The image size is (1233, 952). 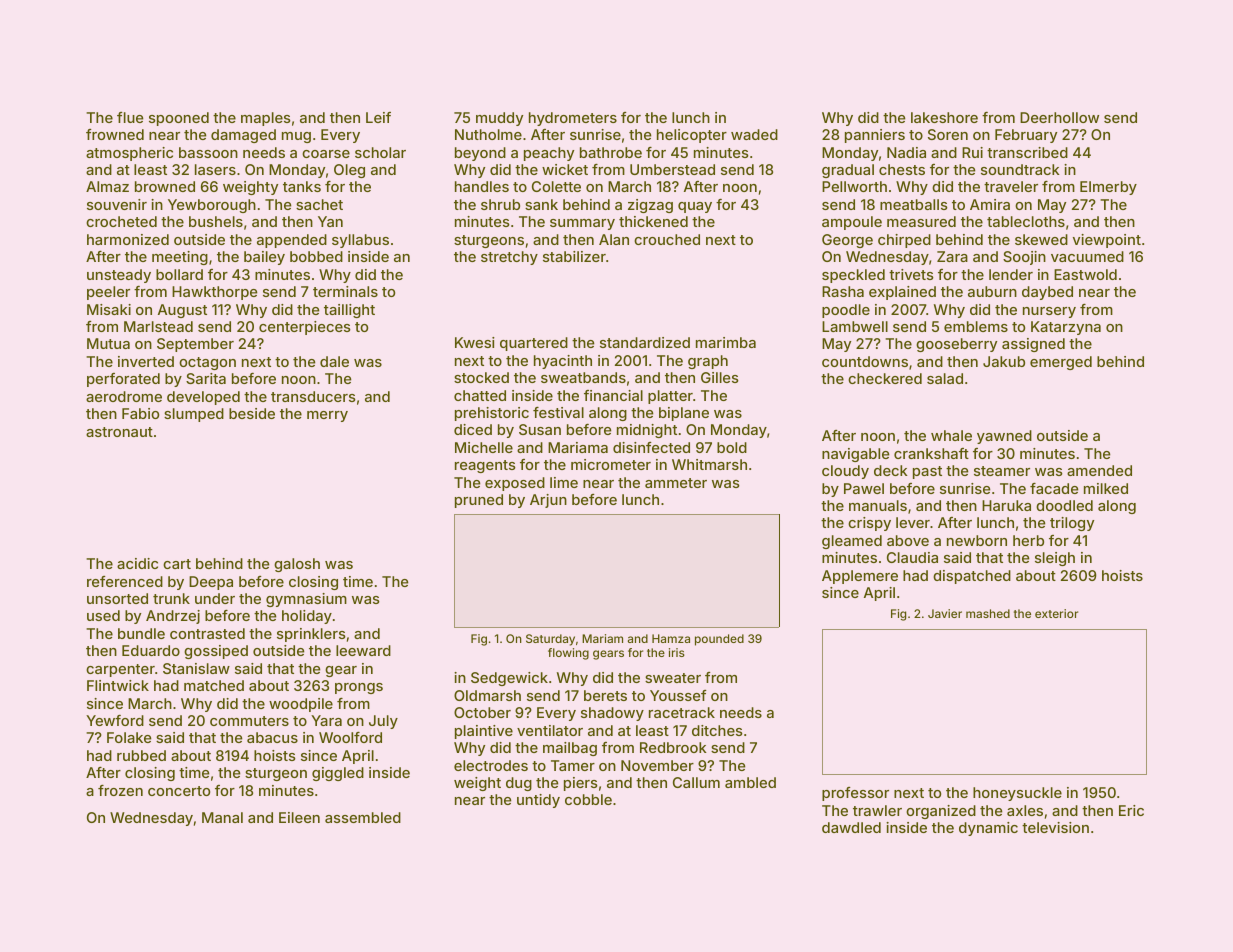 I want to click on Manal, so click(x=222, y=817).
